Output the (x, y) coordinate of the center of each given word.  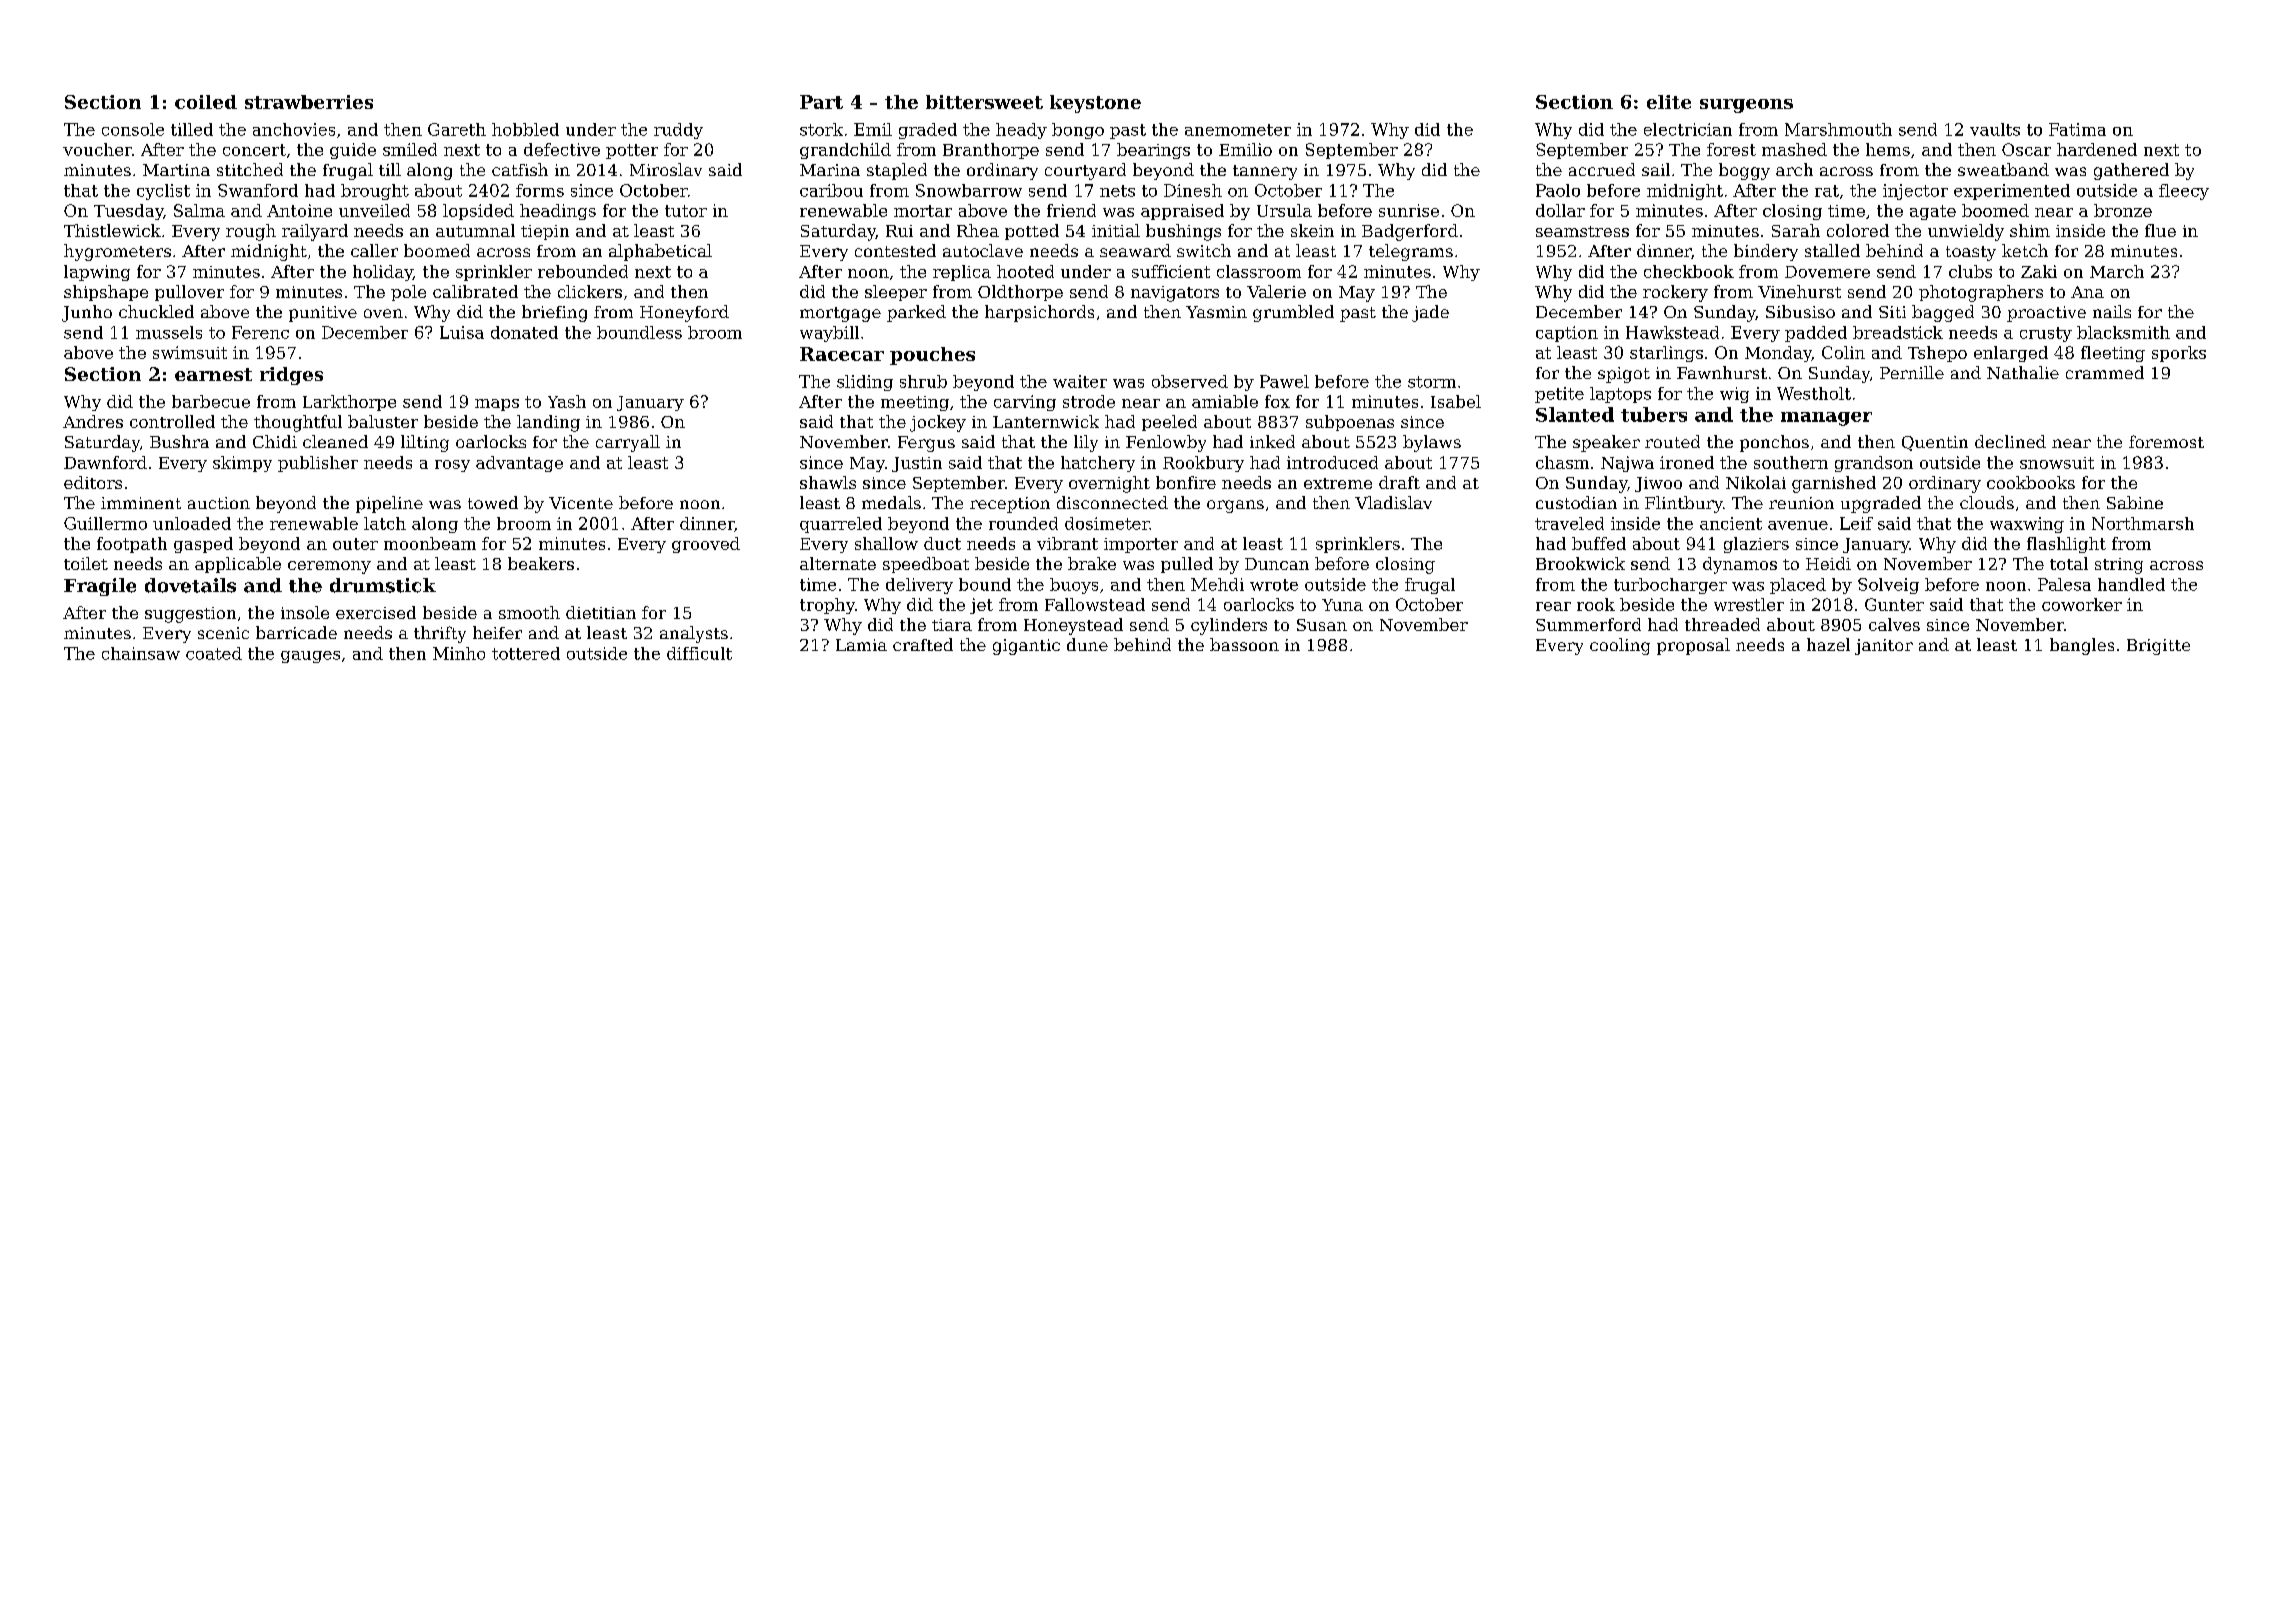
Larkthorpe (349, 403)
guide (353, 151)
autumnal (475, 230)
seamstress (1582, 231)
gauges (310, 657)
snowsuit (2057, 463)
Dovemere (1827, 272)
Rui (899, 231)
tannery (1265, 172)
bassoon (1244, 644)
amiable (1225, 401)
